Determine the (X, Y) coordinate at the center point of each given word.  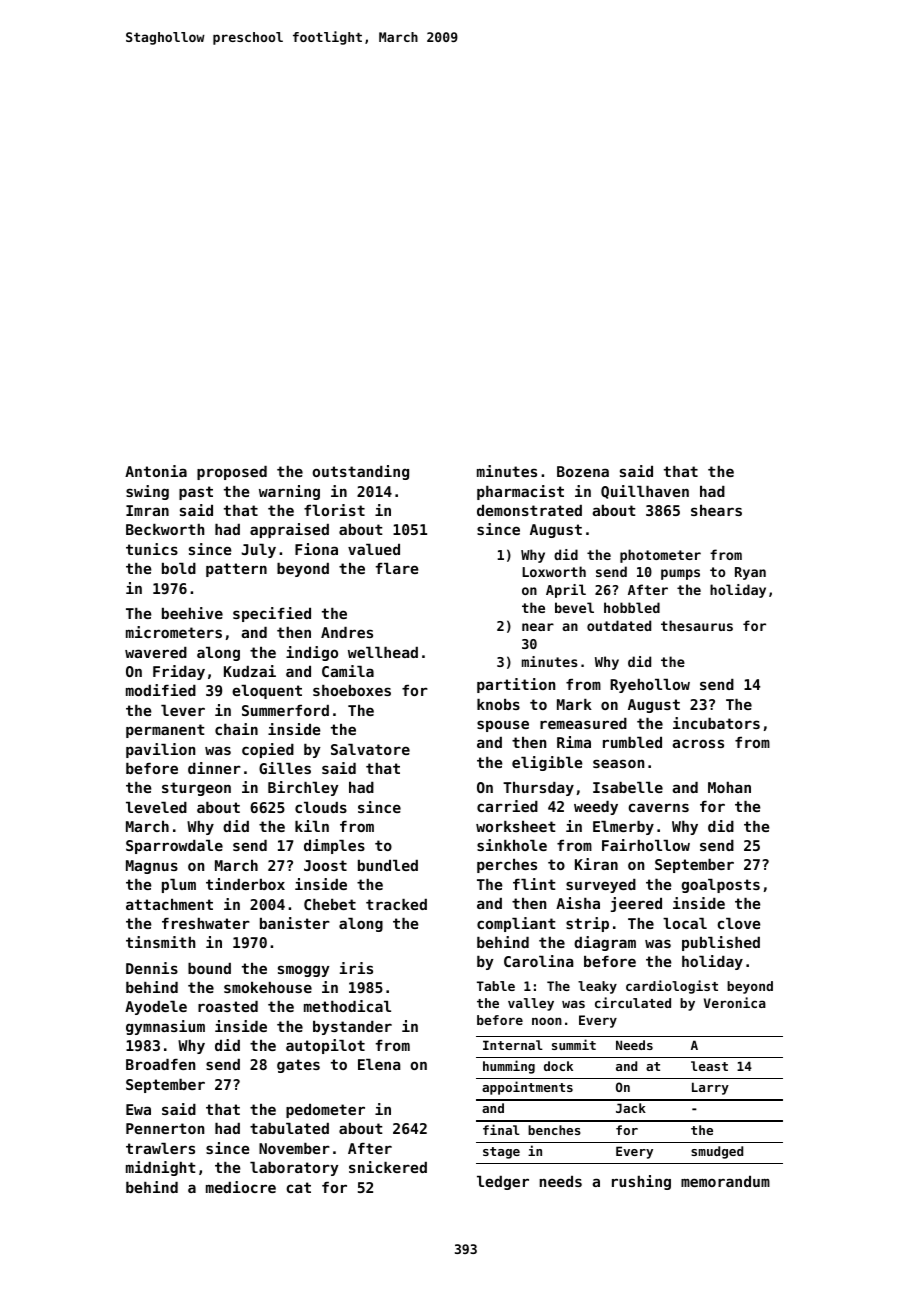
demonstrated (529, 510)
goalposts (720, 886)
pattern (236, 570)
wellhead (383, 652)
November (294, 1148)
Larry (710, 1088)
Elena (379, 1064)
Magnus (152, 867)
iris (356, 968)
